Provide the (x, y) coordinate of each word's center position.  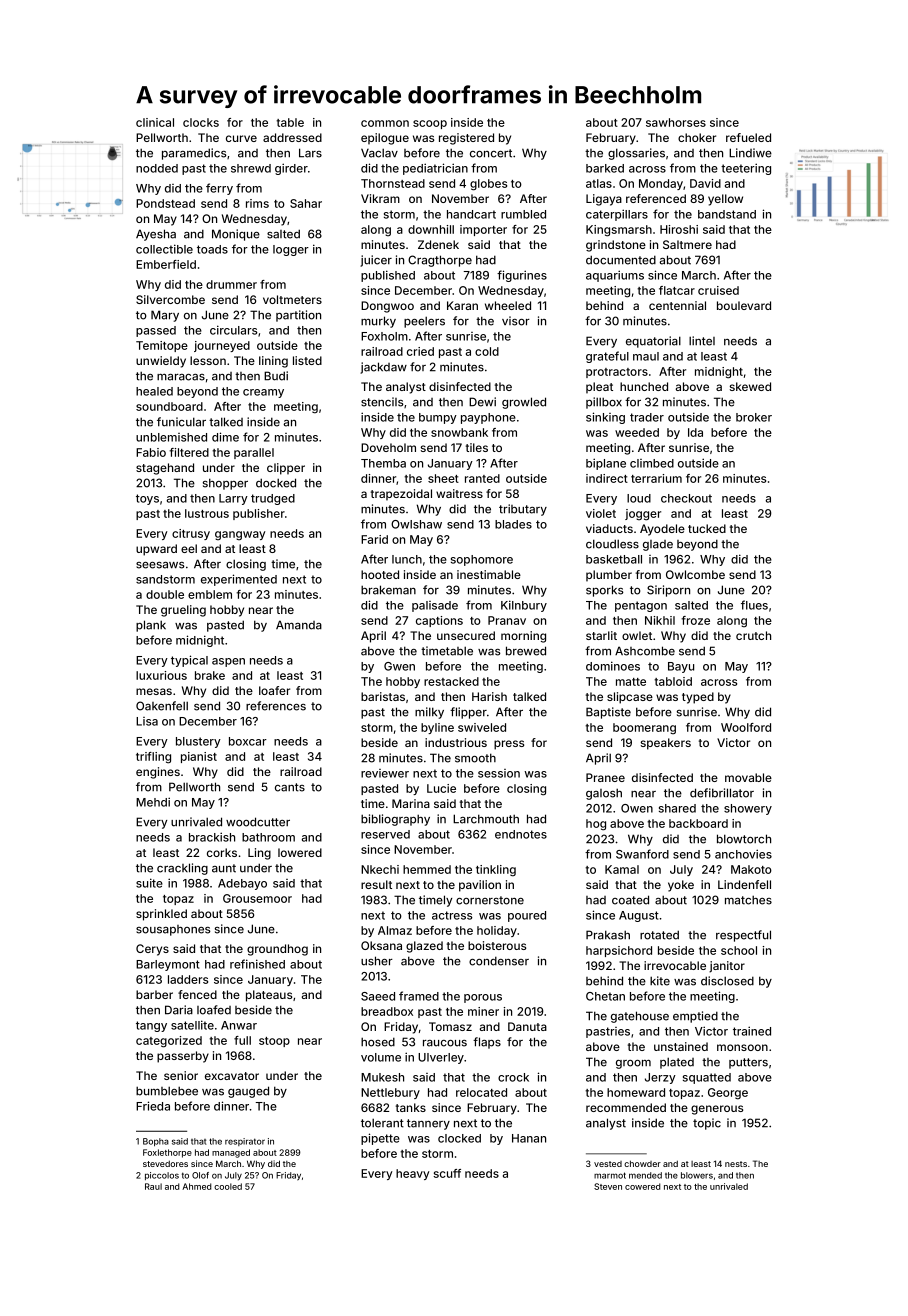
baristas (383, 696)
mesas (154, 691)
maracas (181, 377)
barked (605, 168)
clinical (155, 122)
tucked (707, 528)
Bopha (156, 1142)
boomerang (644, 729)
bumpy (438, 418)
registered (466, 139)
